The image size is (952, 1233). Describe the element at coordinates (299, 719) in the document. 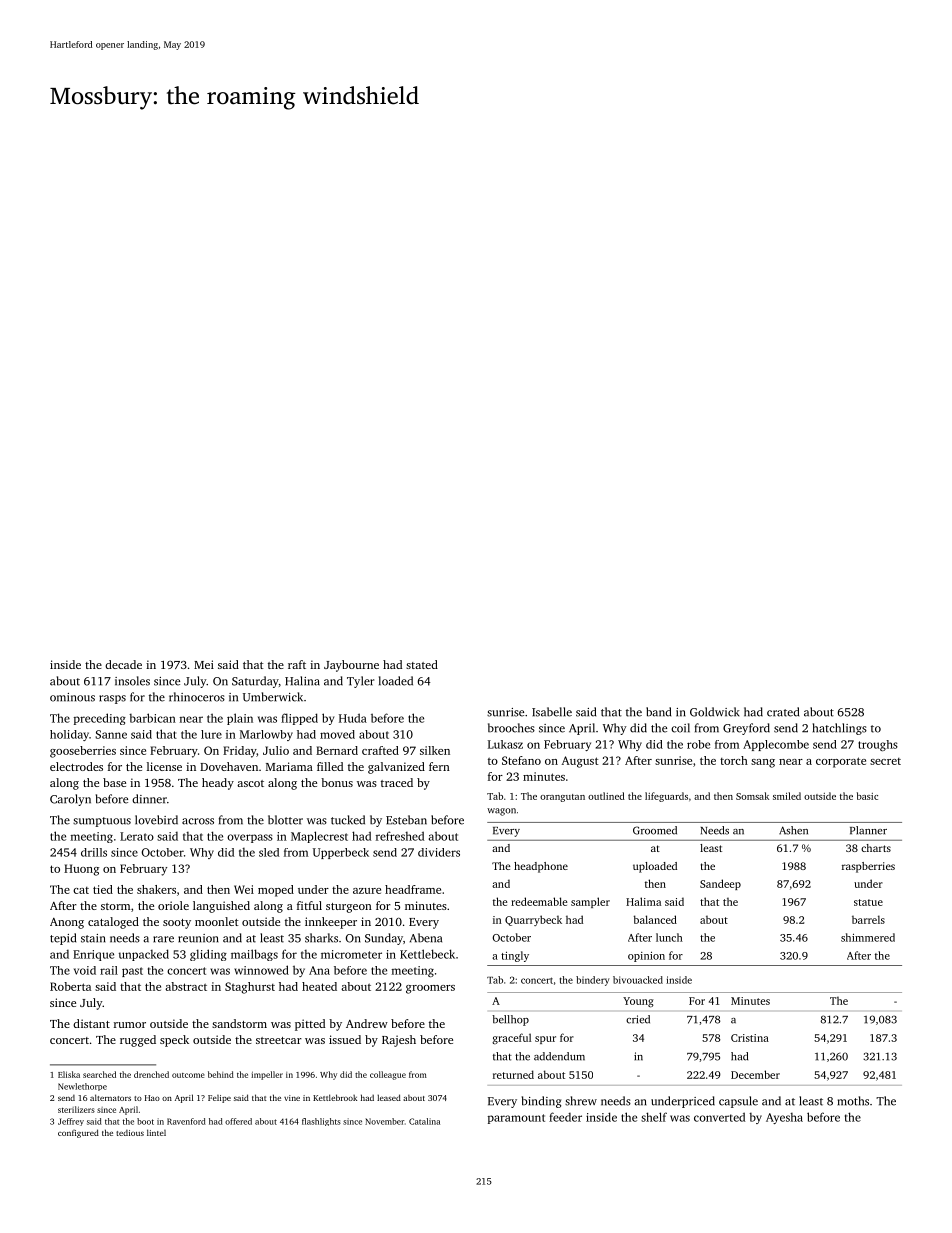

I see `flipped` at that location.
